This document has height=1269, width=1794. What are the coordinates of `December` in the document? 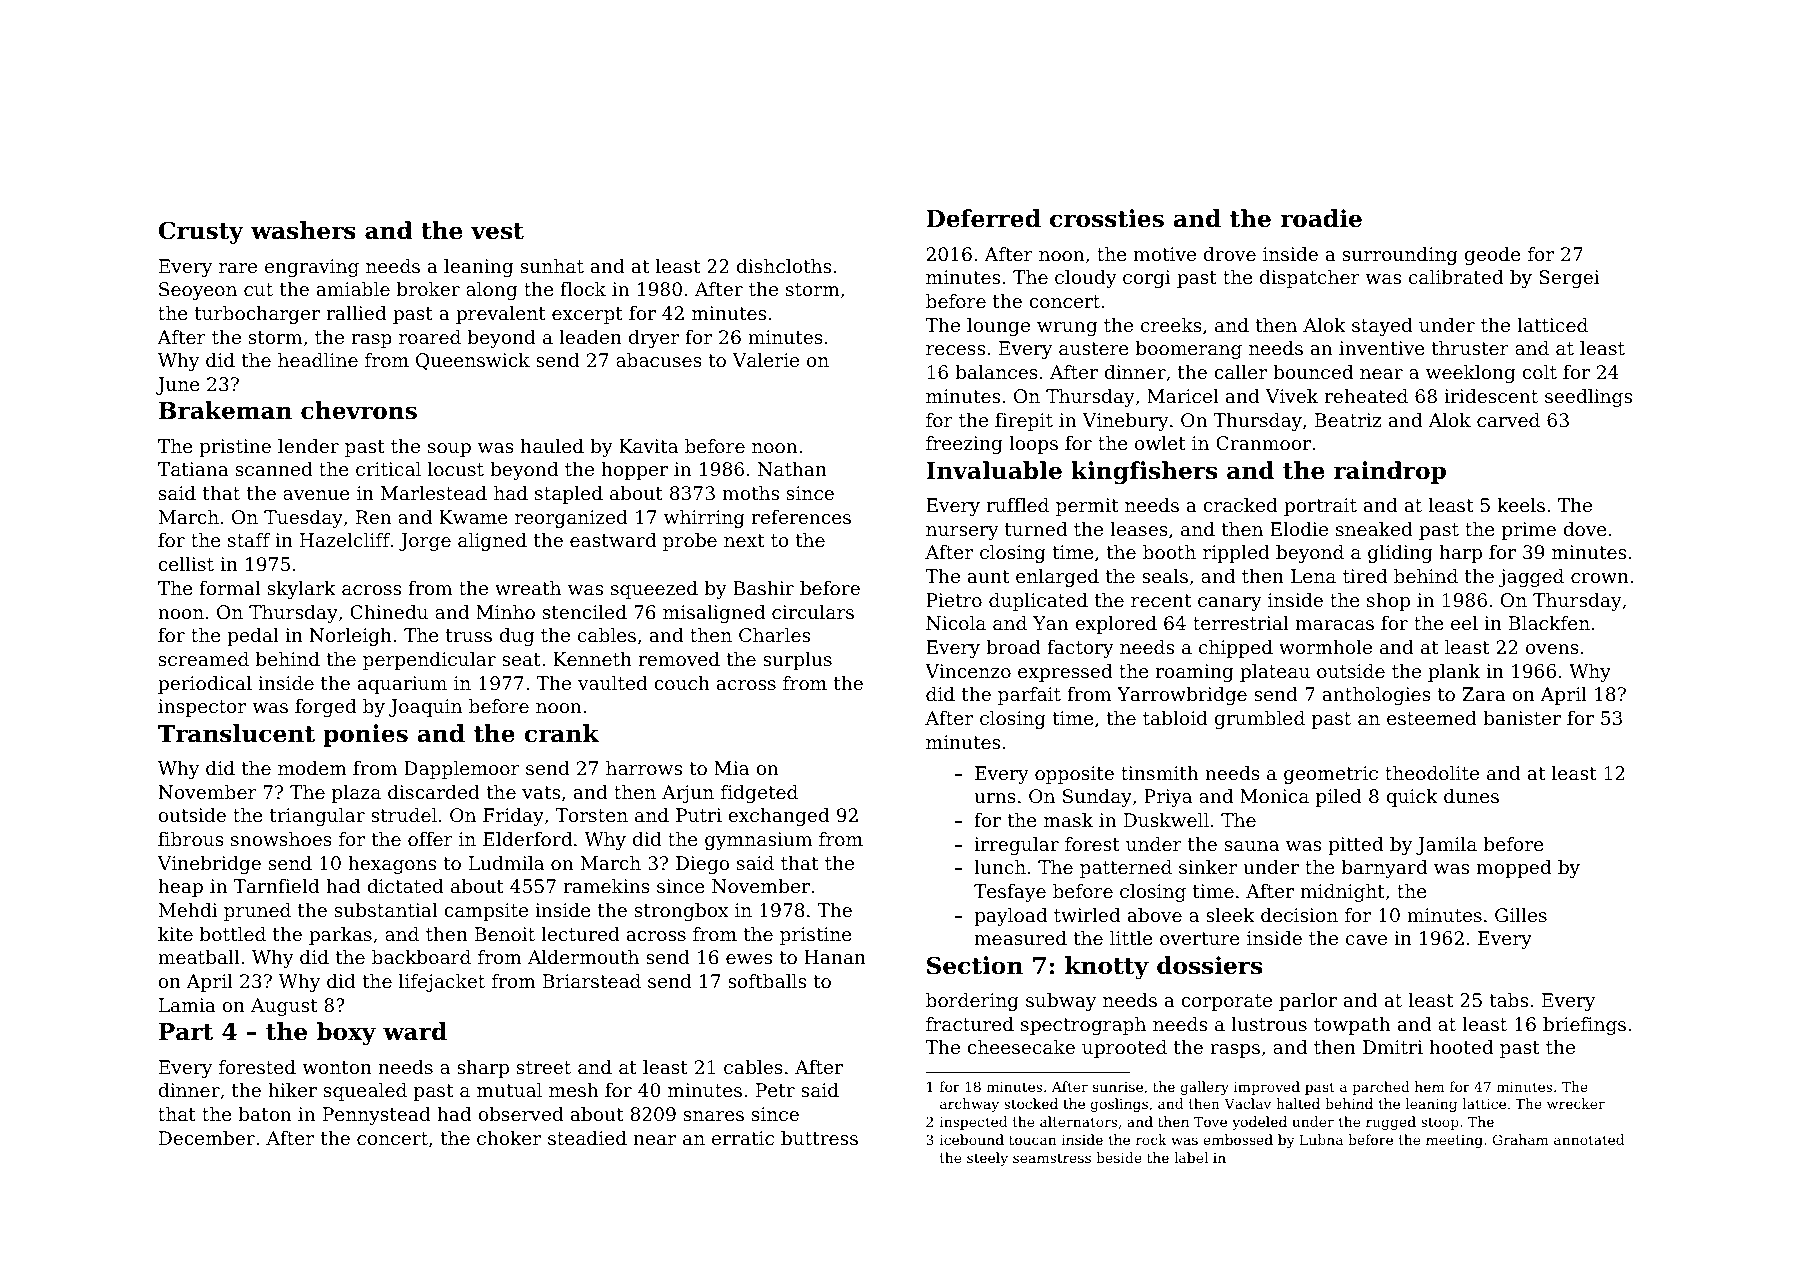 It's located at (207, 1138).
